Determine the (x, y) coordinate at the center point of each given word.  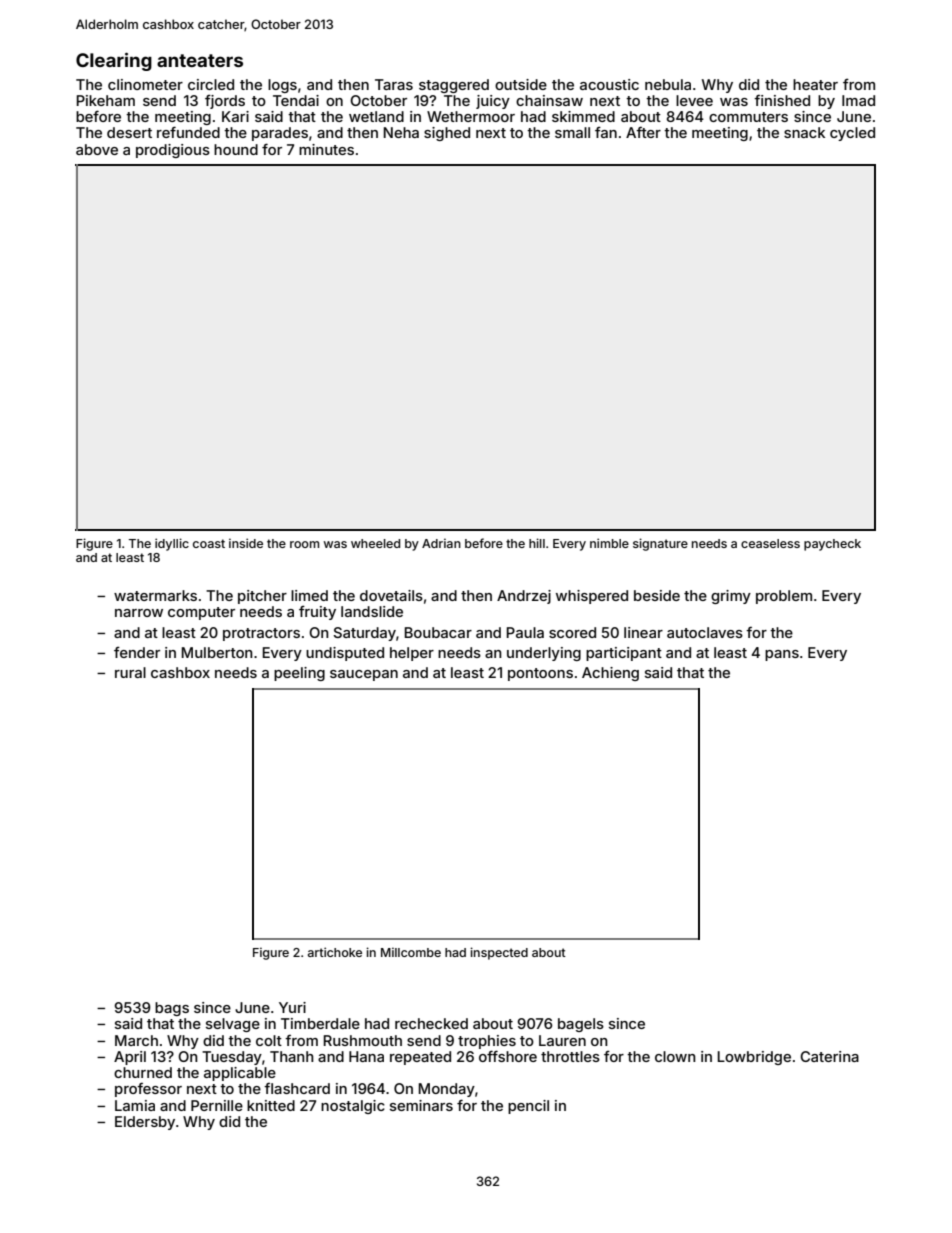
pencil (528, 1107)
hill (537, 543)
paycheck (832, 545)
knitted (271, 1105)
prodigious (173, 151)
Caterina (829, 1056)
